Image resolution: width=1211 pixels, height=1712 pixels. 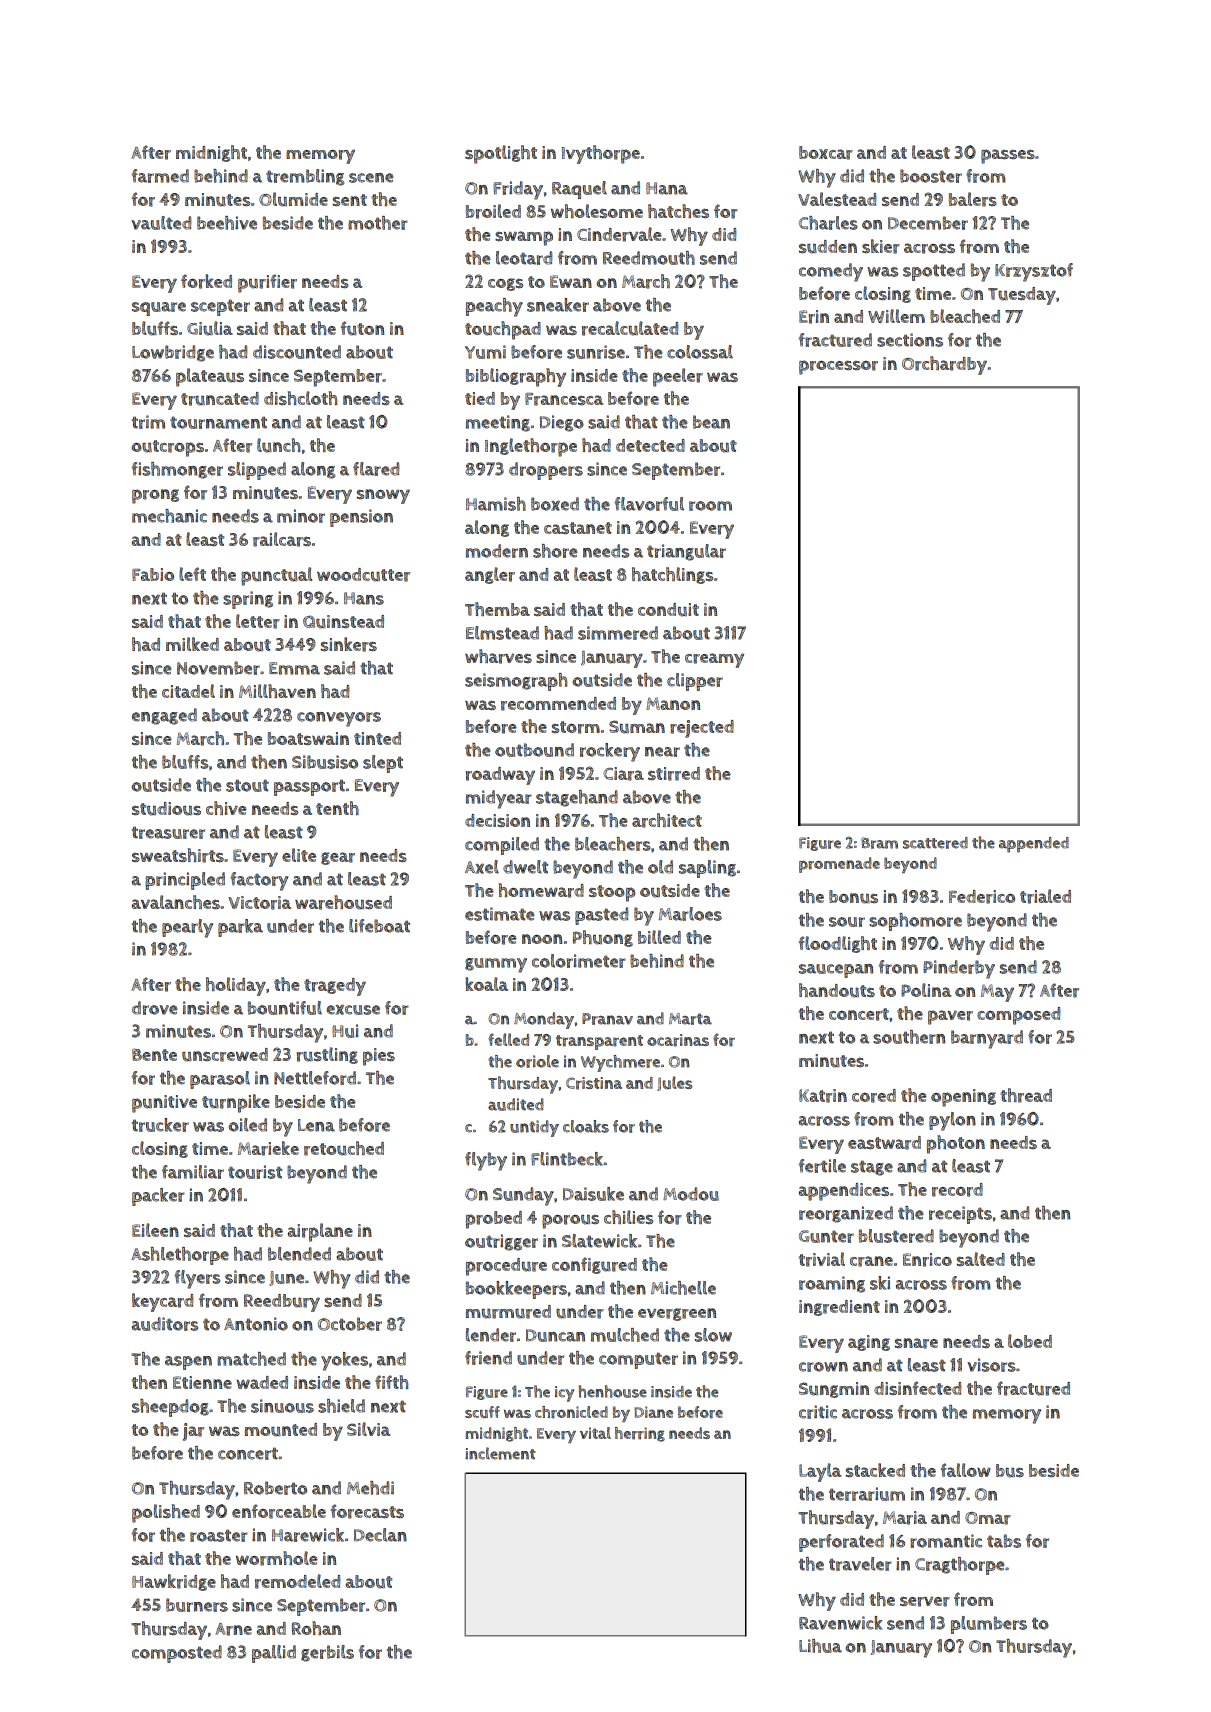 What do you see at coordinates (707, 869) in the screenshot?
I see `sapling` at bounding box center [707, 869].
